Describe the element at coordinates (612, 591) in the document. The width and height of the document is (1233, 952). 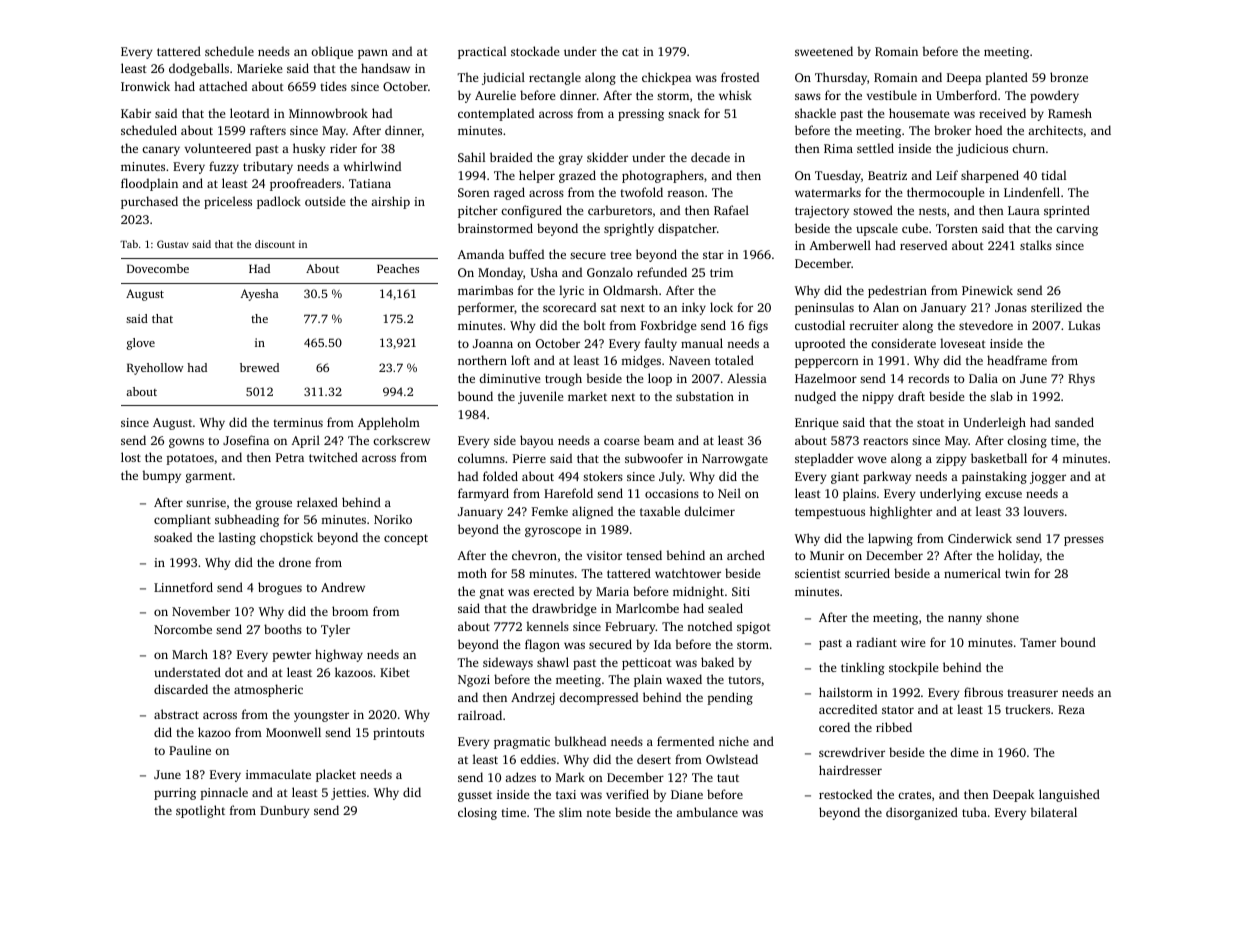
I see `Maria` at that location.
